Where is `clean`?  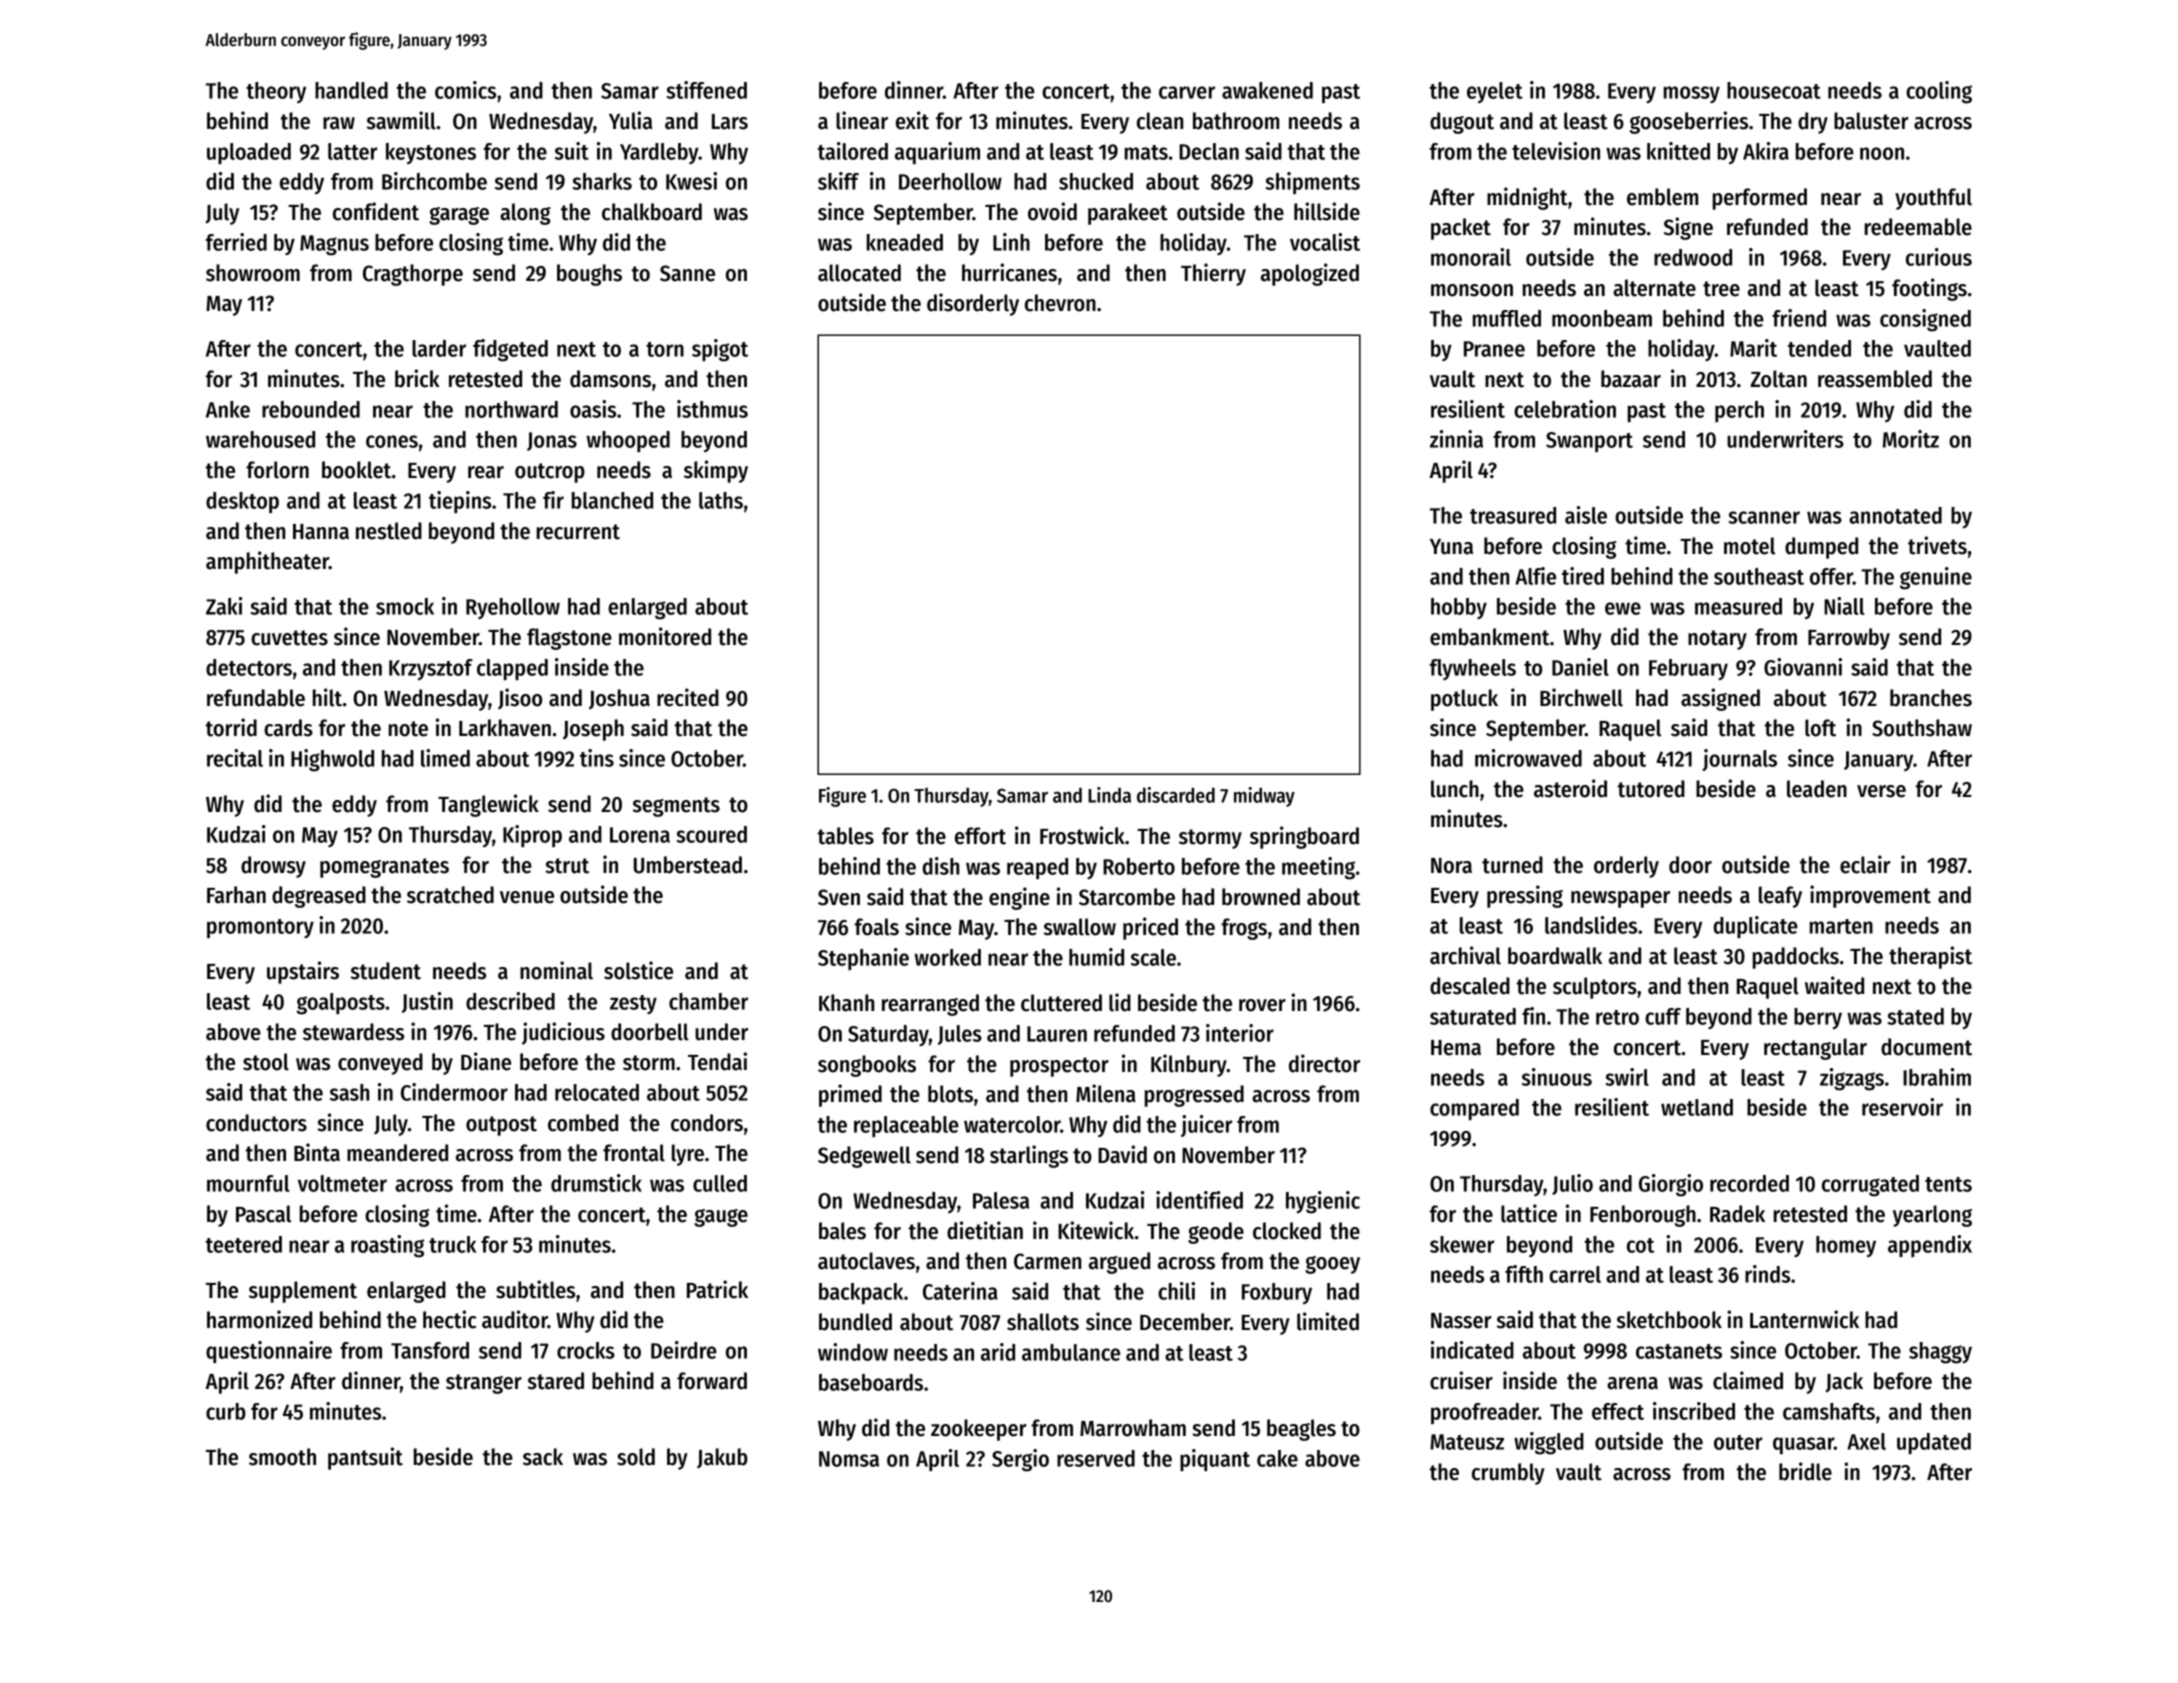 clean is located at coordinates (1160, 121).
